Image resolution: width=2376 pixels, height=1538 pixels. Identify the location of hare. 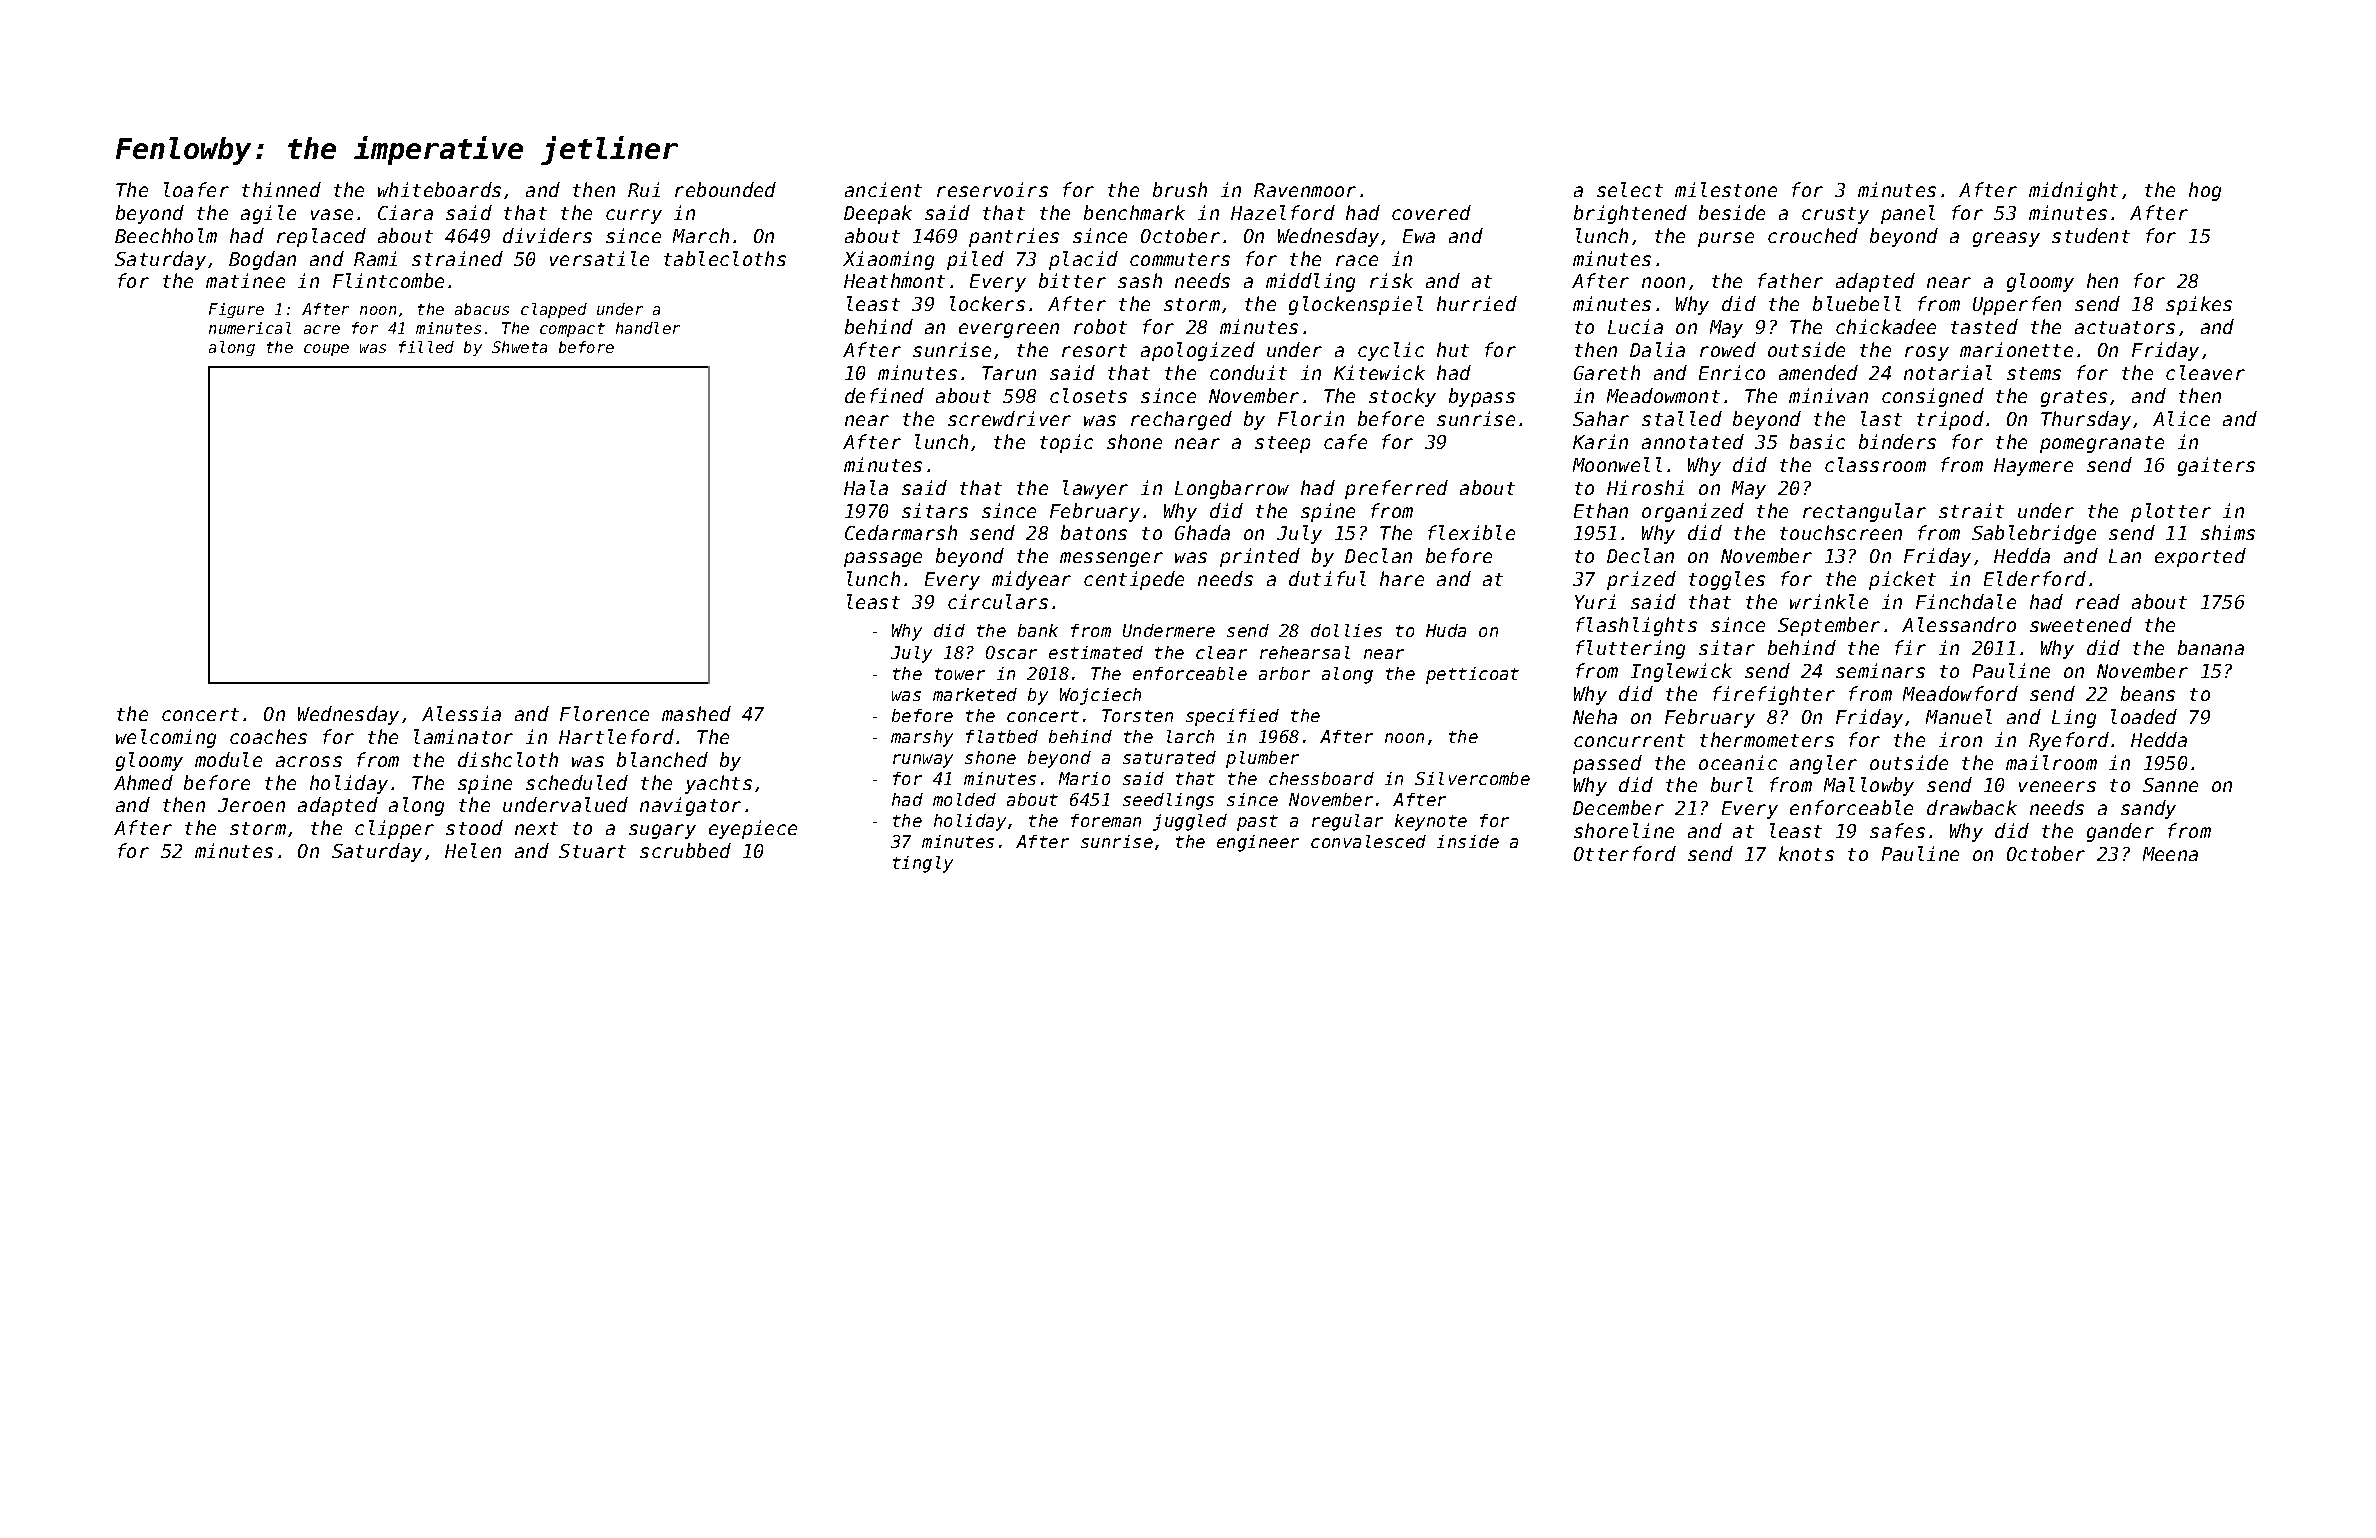
(1402, 578).
